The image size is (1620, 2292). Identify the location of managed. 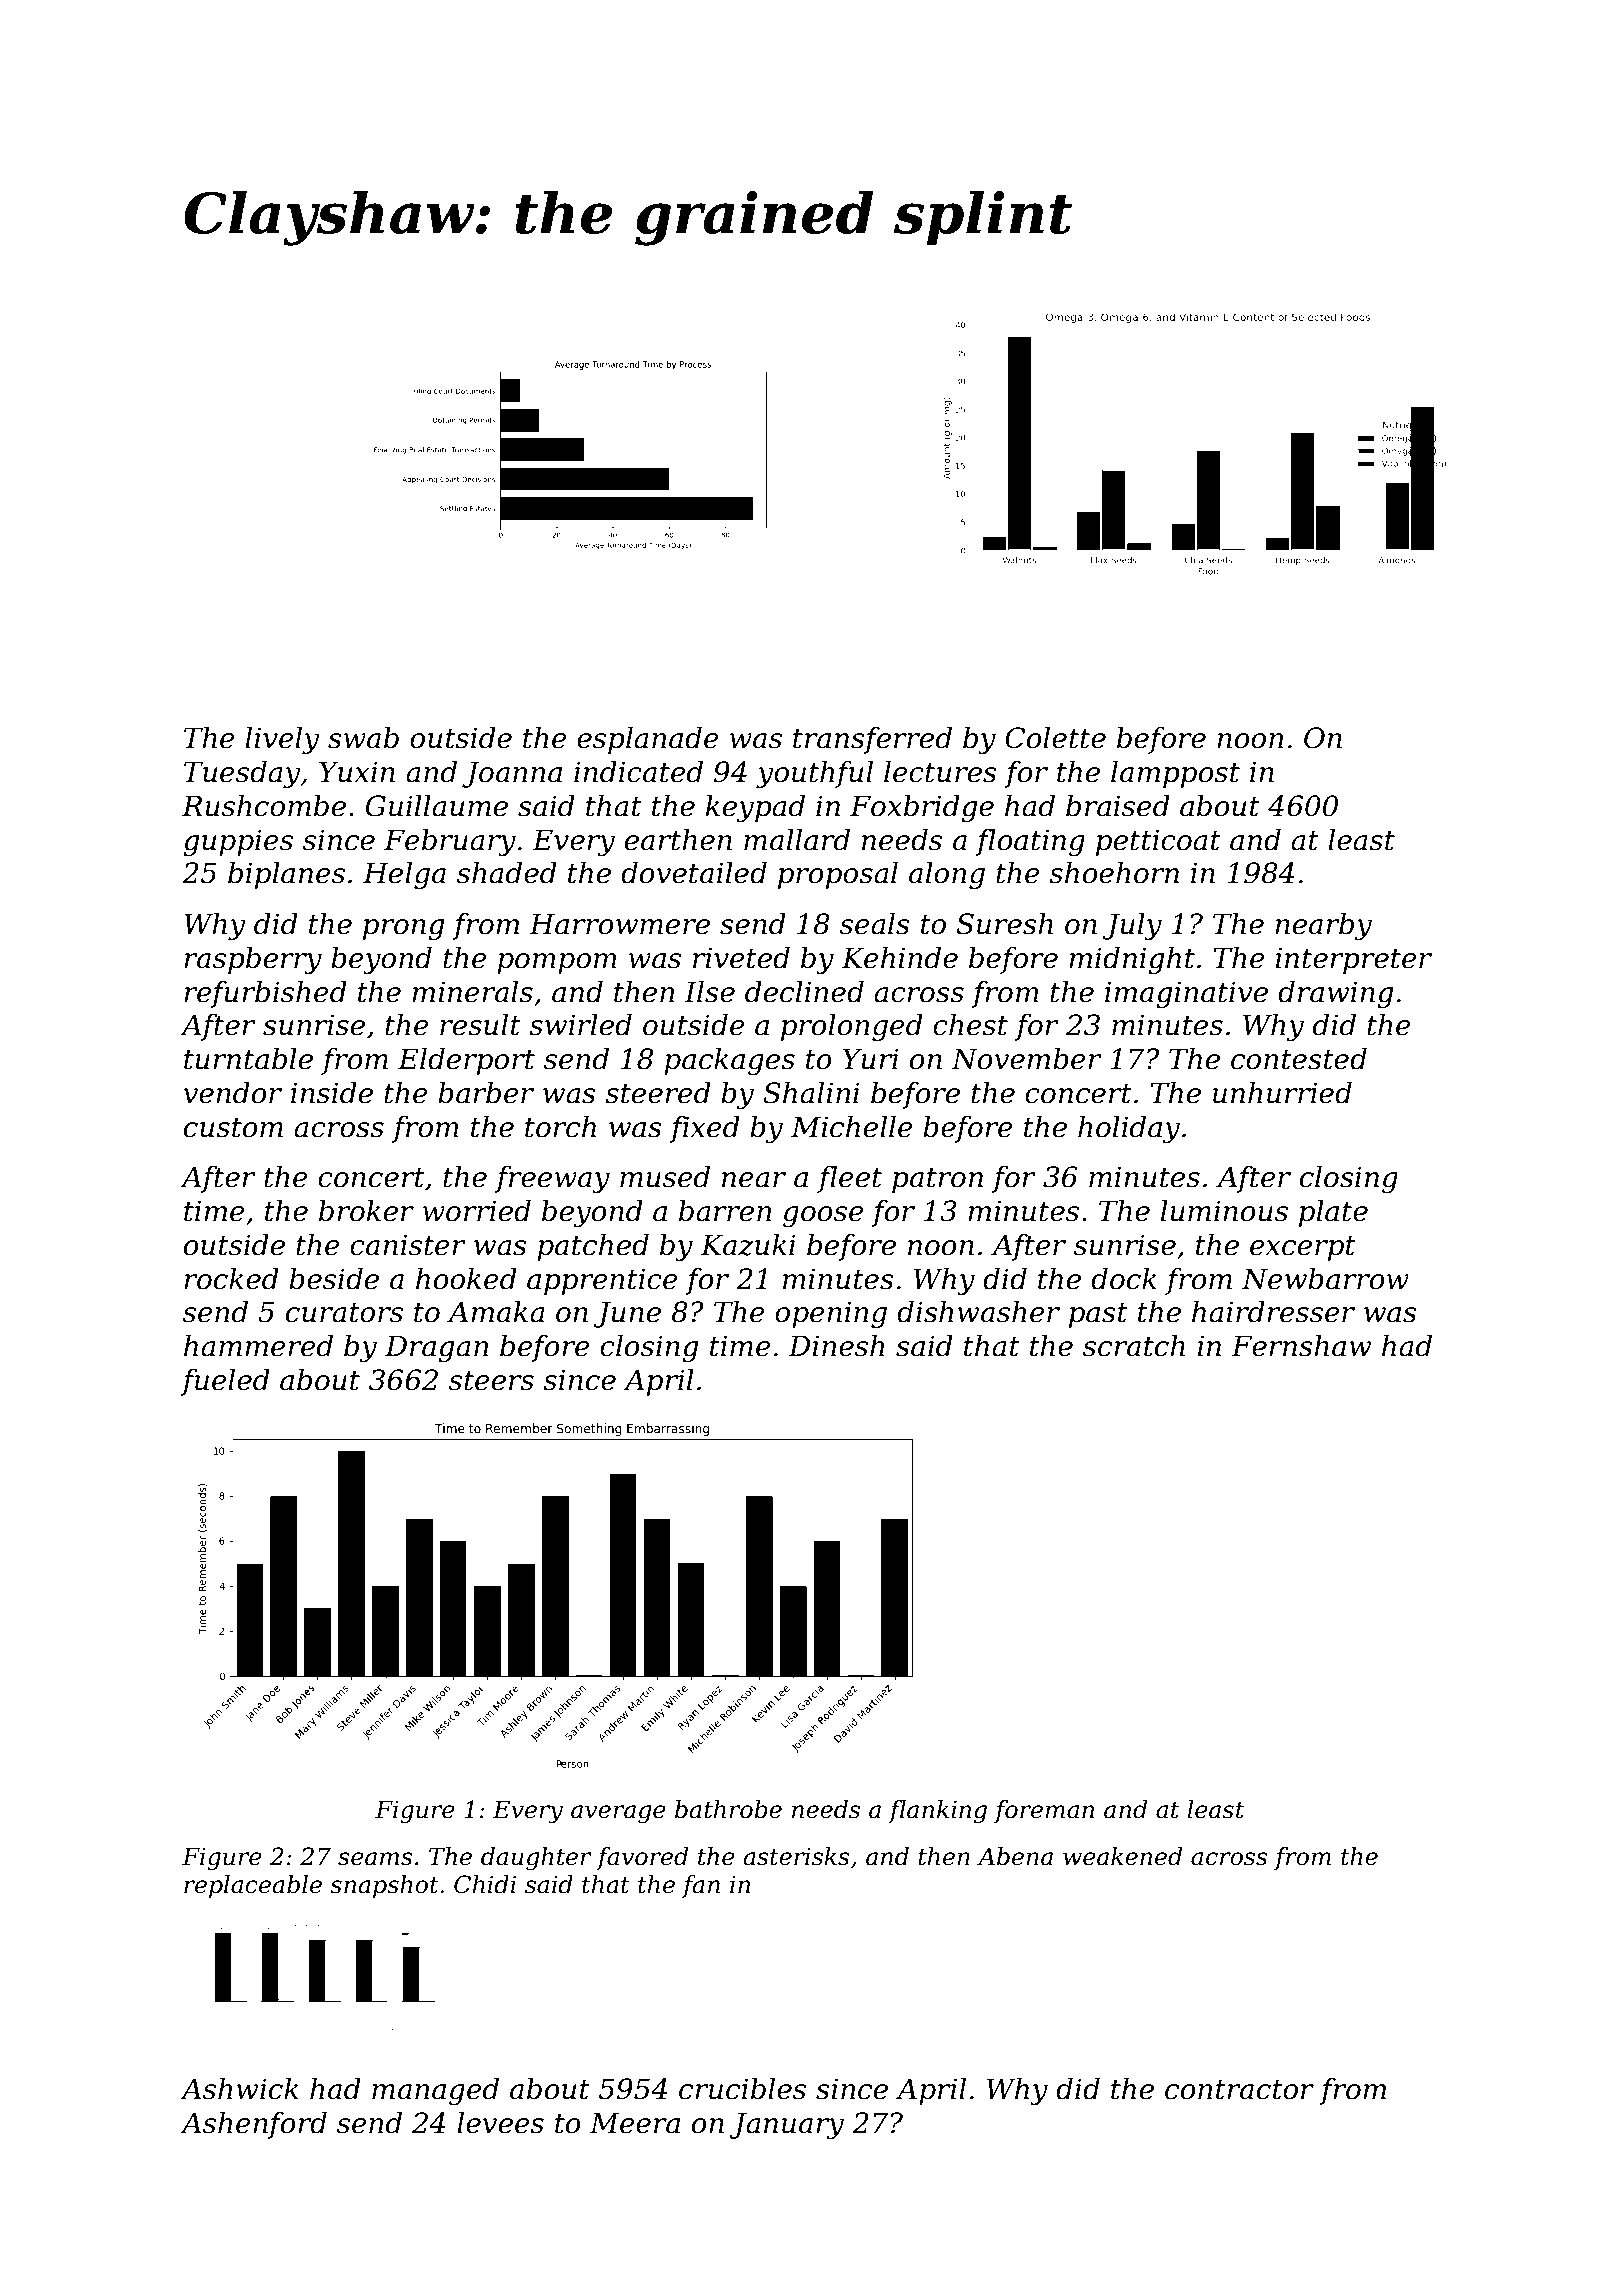
(435, 2091).
